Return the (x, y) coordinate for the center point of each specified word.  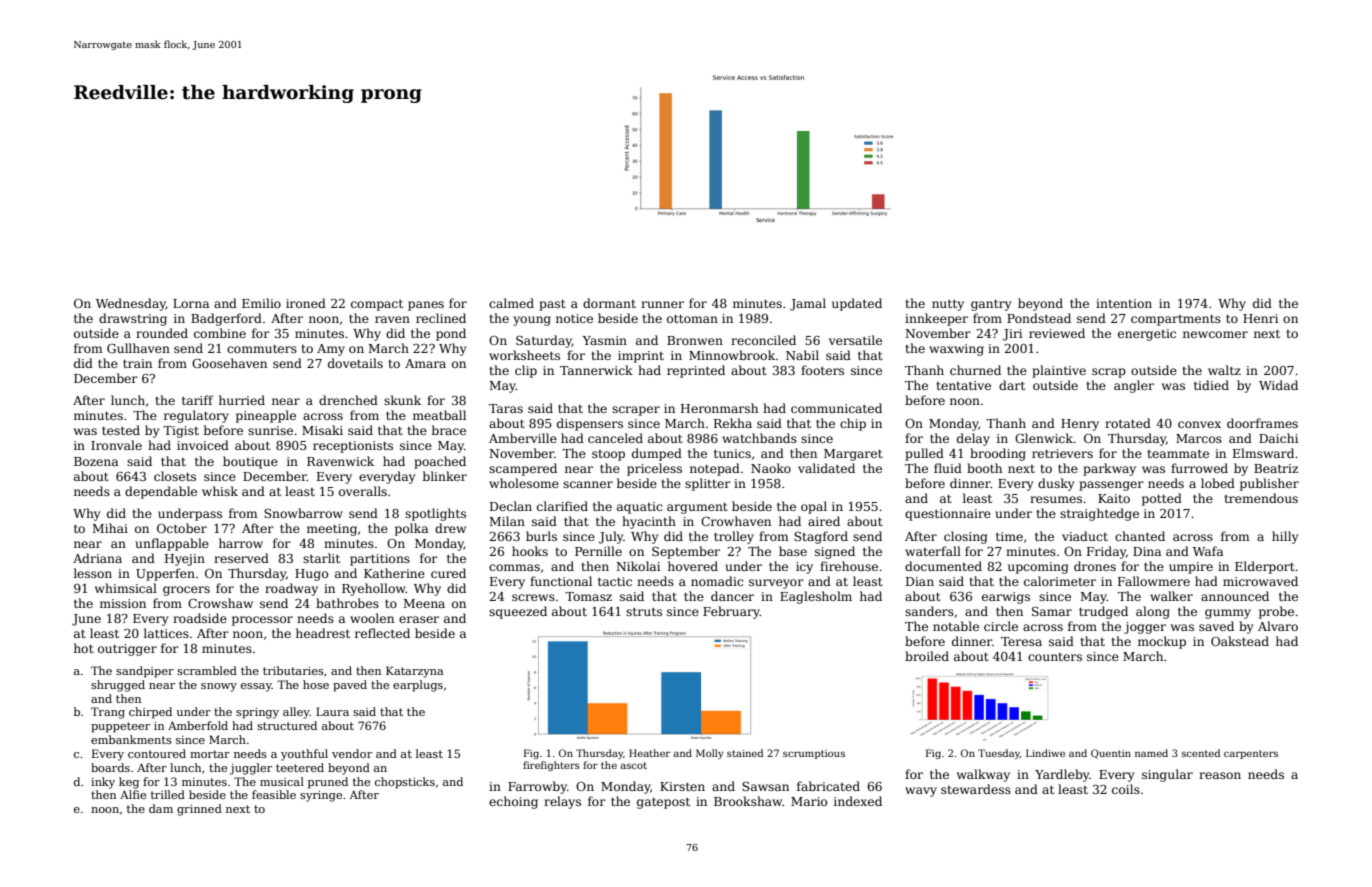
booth (984, 468)
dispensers (590, 424)
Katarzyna (415, 672)
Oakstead (1240, 641)
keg (129, 783)
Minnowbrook (732, 355)
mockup (1162, 642)
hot (84, 648)
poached (440, 462)
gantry (991, 305)
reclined (441, 318)
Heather (649, 753)
